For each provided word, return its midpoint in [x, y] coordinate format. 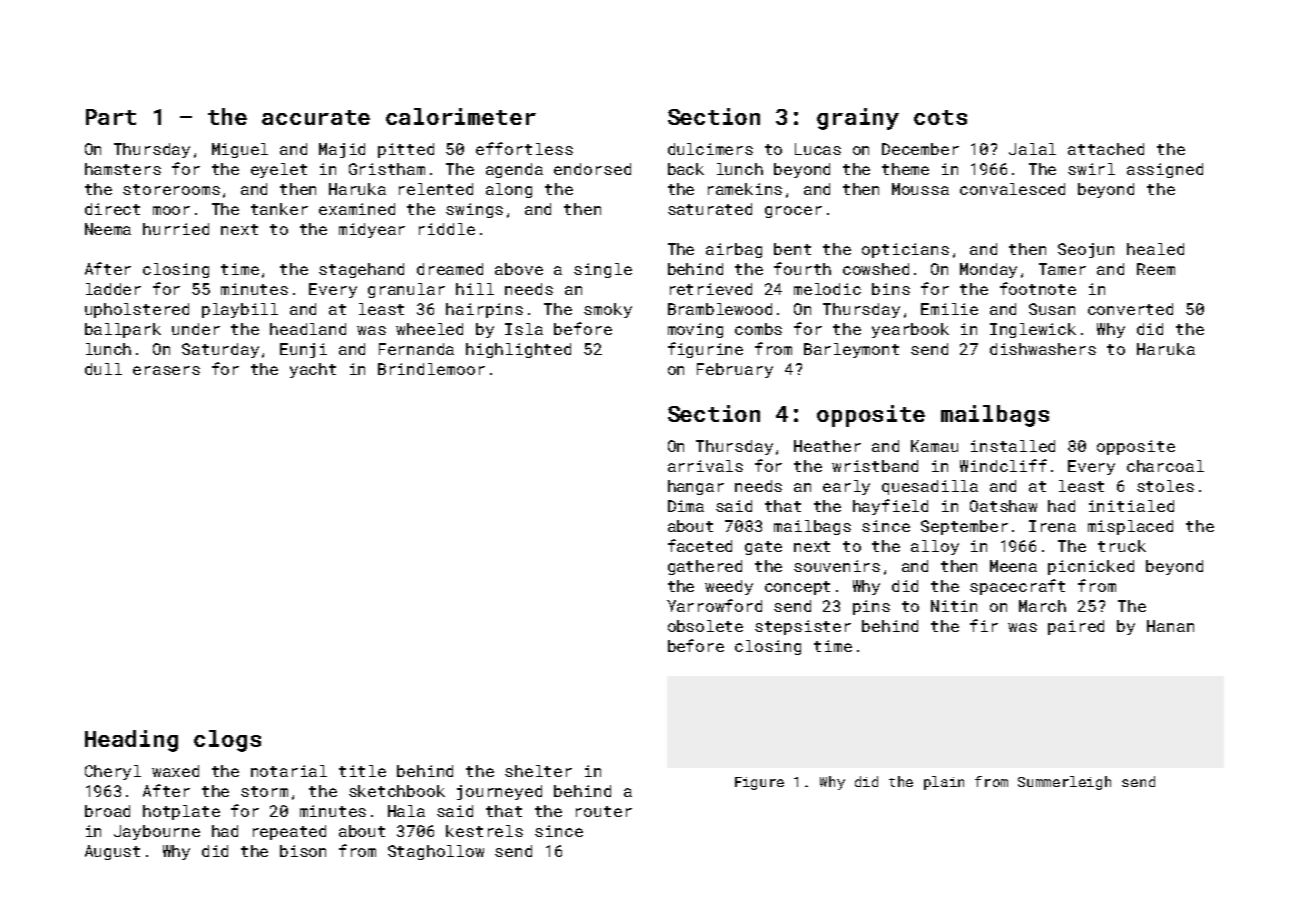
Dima [686, 506]
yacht [313, 370]
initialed [1131, 506]
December [920, 149]
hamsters [123, 169]
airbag [734, 250]
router [604, 811]
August [112, 852]
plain [944, 783]
